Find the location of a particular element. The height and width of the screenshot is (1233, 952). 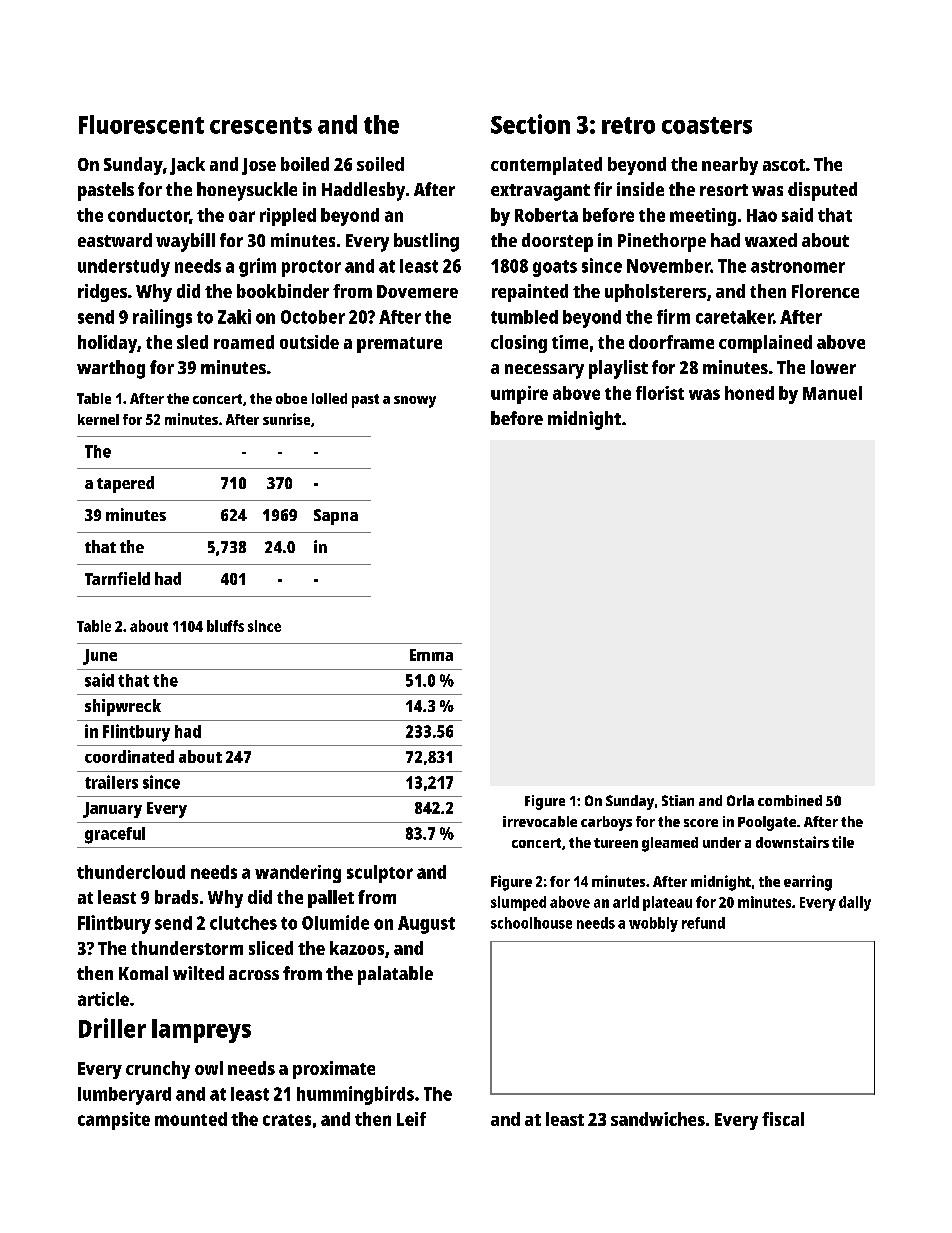

Emma is located at coordinates (431, 655).
